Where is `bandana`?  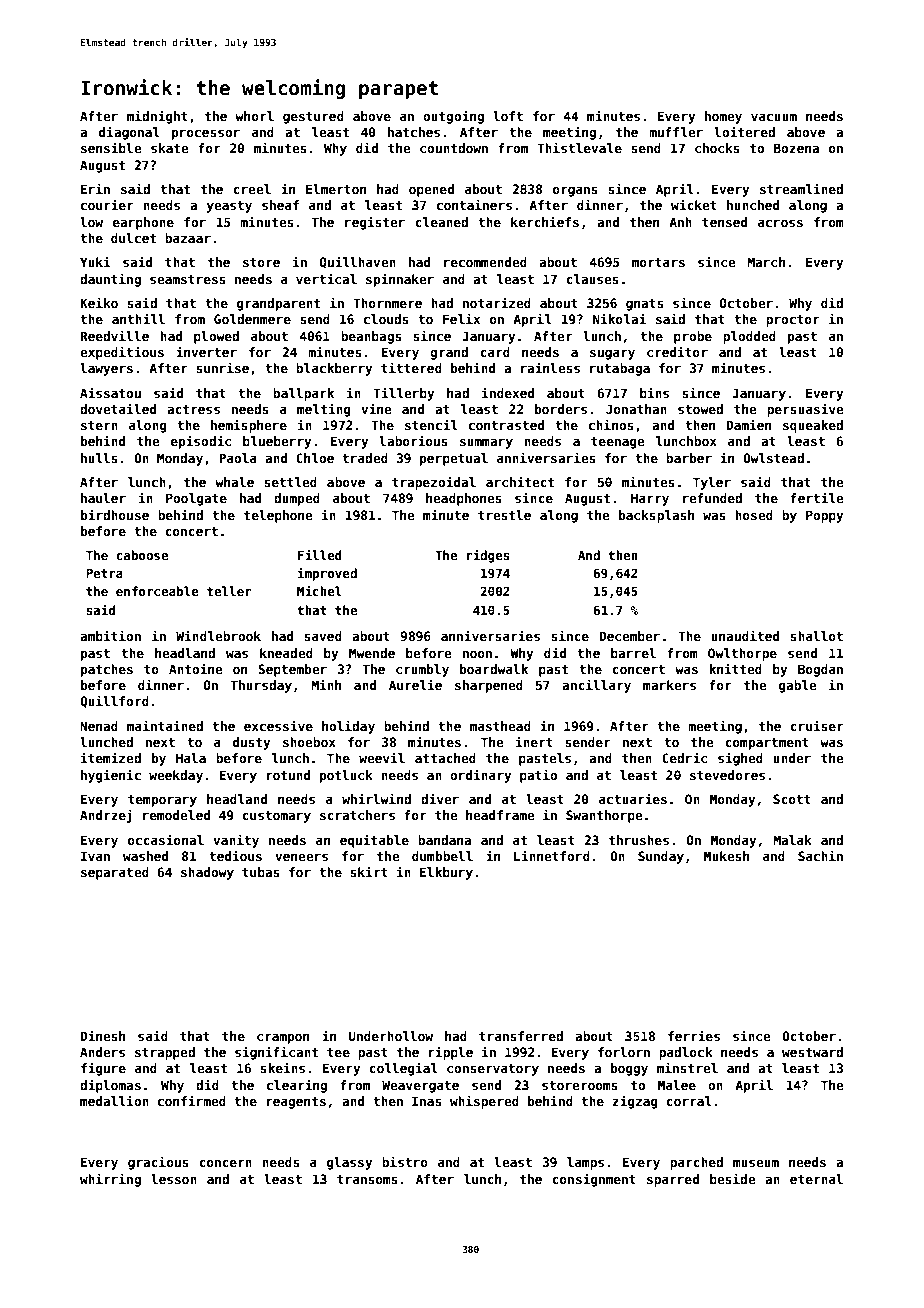
bandana is located at coordinates (444, 840).
